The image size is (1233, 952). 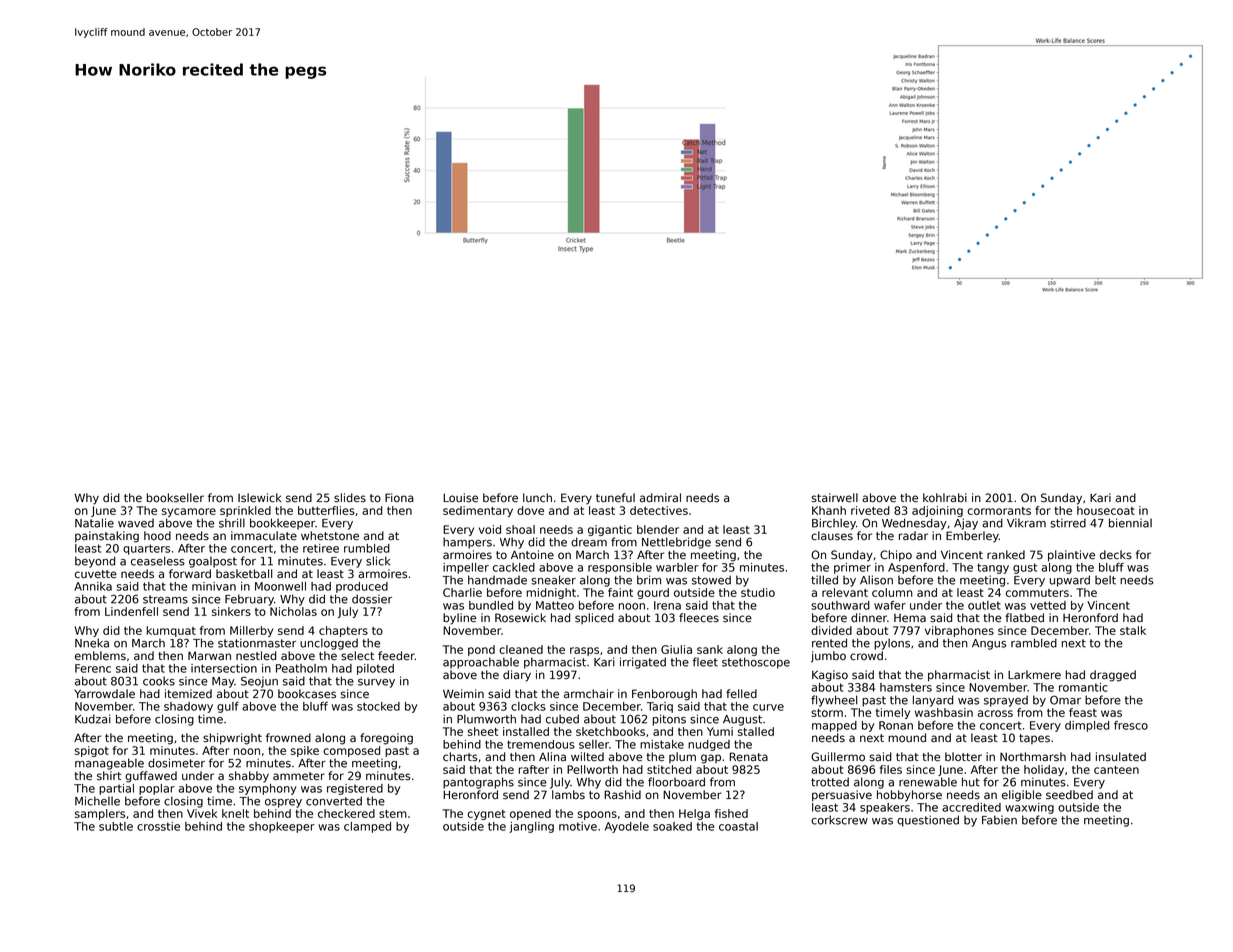 What do you see at coordinates (1048, 605) in the page?
I see `vetted` at bounding box center [1048, 605].
